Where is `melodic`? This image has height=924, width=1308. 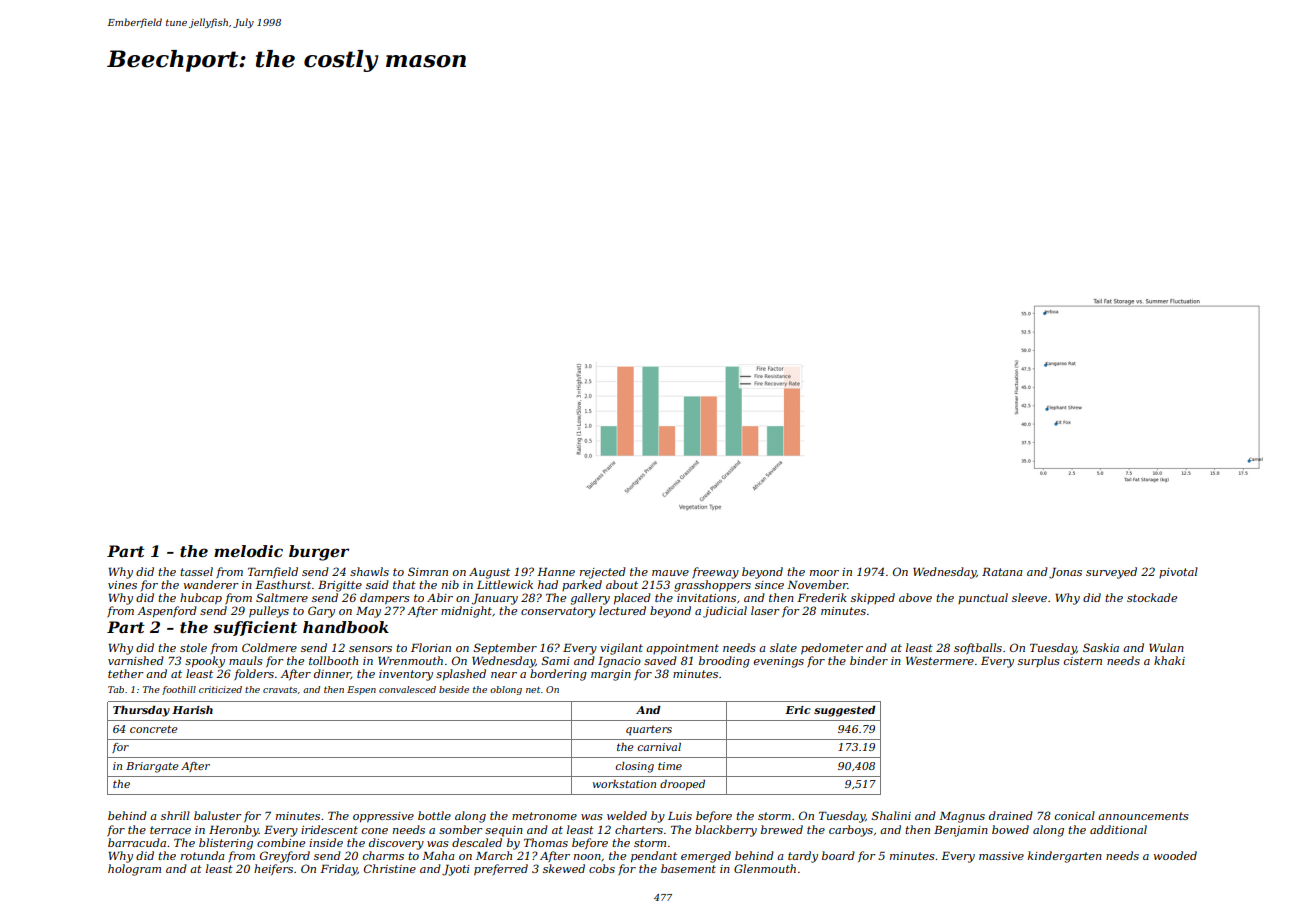 melodic is located at coordinates (248, 551).
